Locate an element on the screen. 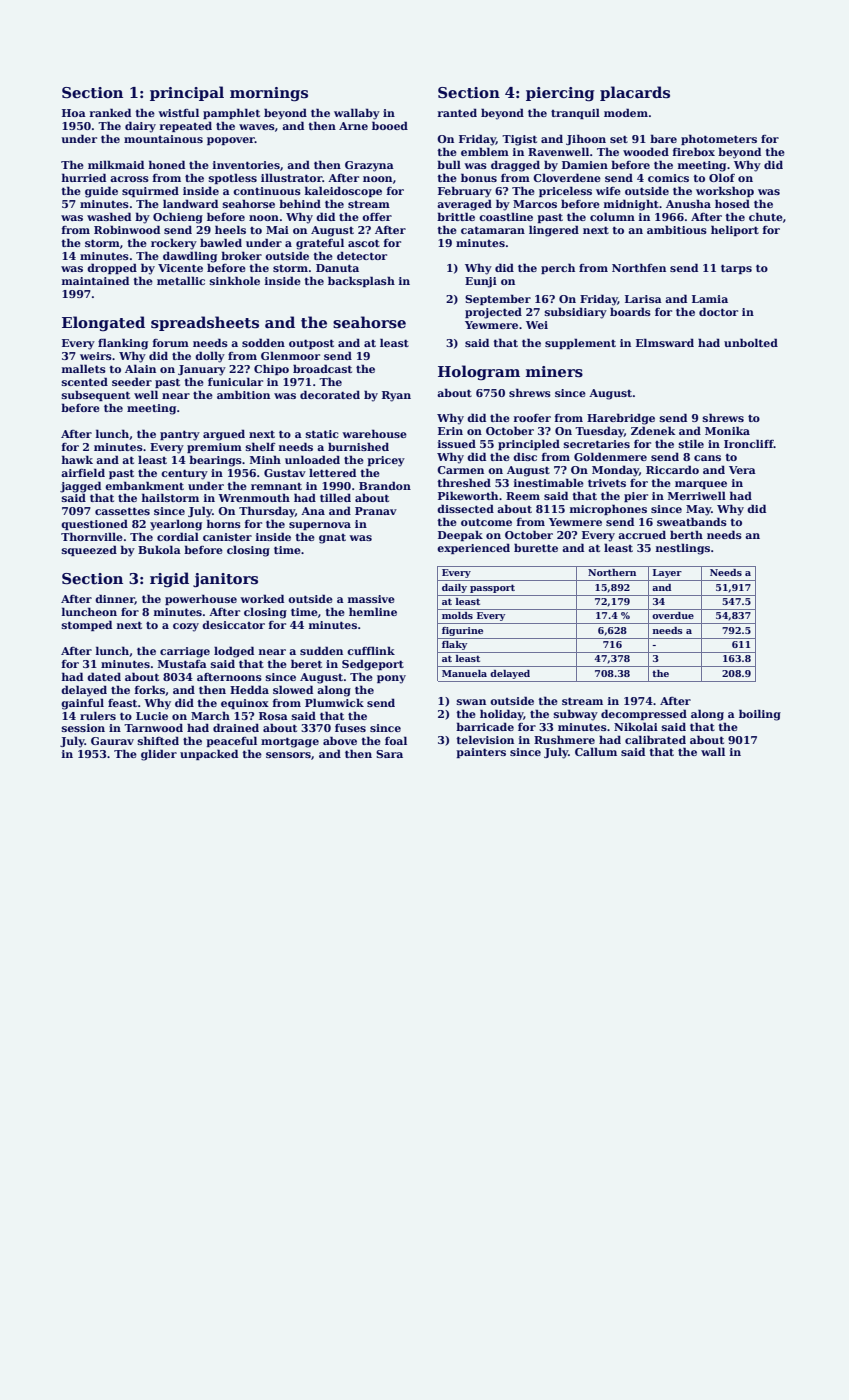 The height and width of the screenshot is (1400, 849). boiling is located at coordinates (760, 715).
